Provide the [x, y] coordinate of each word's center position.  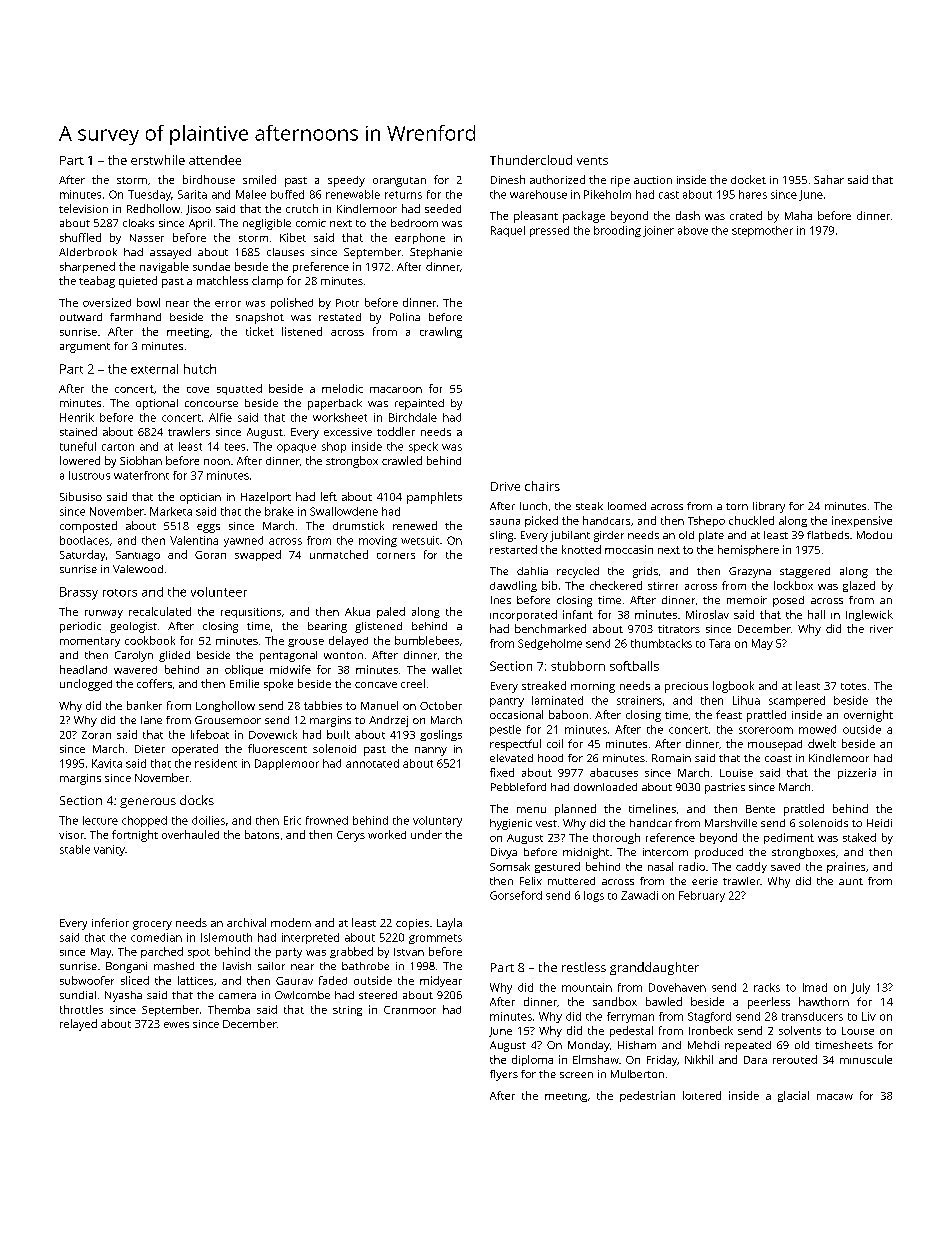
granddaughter [654, 968]
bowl [148, 302]
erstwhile [158, 160]
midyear [441, 981]
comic [311, 223]
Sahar [829, 179]
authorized [557, 179]
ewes [176, 1025]
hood [550, 758]
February [702, 896]
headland [83, 669]
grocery [152, 925]
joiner [658, 231]
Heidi [879, 823]
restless [584, 967]
